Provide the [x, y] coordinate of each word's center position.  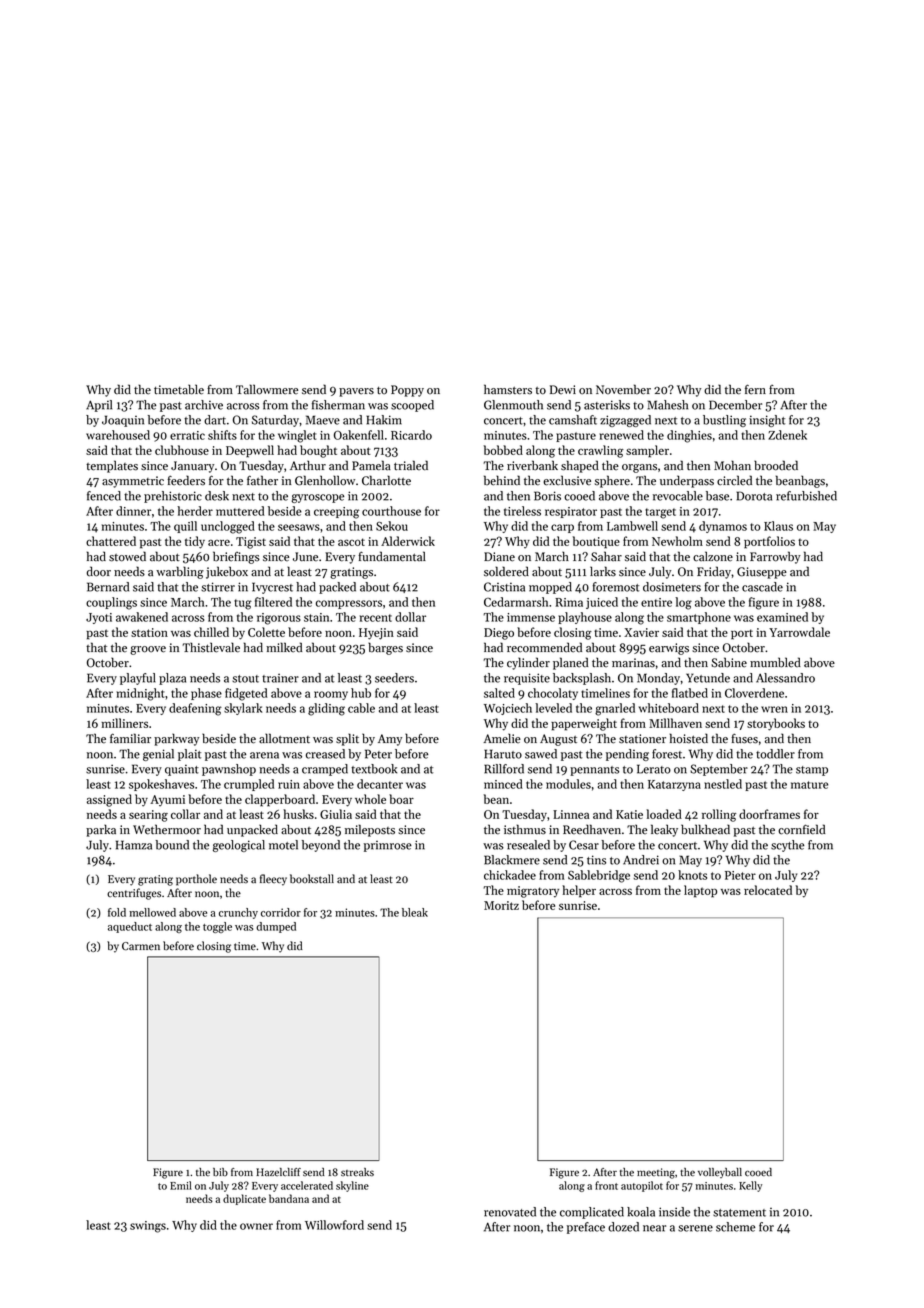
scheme [735, 1227]
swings [148, 1227]
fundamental [392, 556]
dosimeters [672, 587]
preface [586, 1228]
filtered [273, 602]
